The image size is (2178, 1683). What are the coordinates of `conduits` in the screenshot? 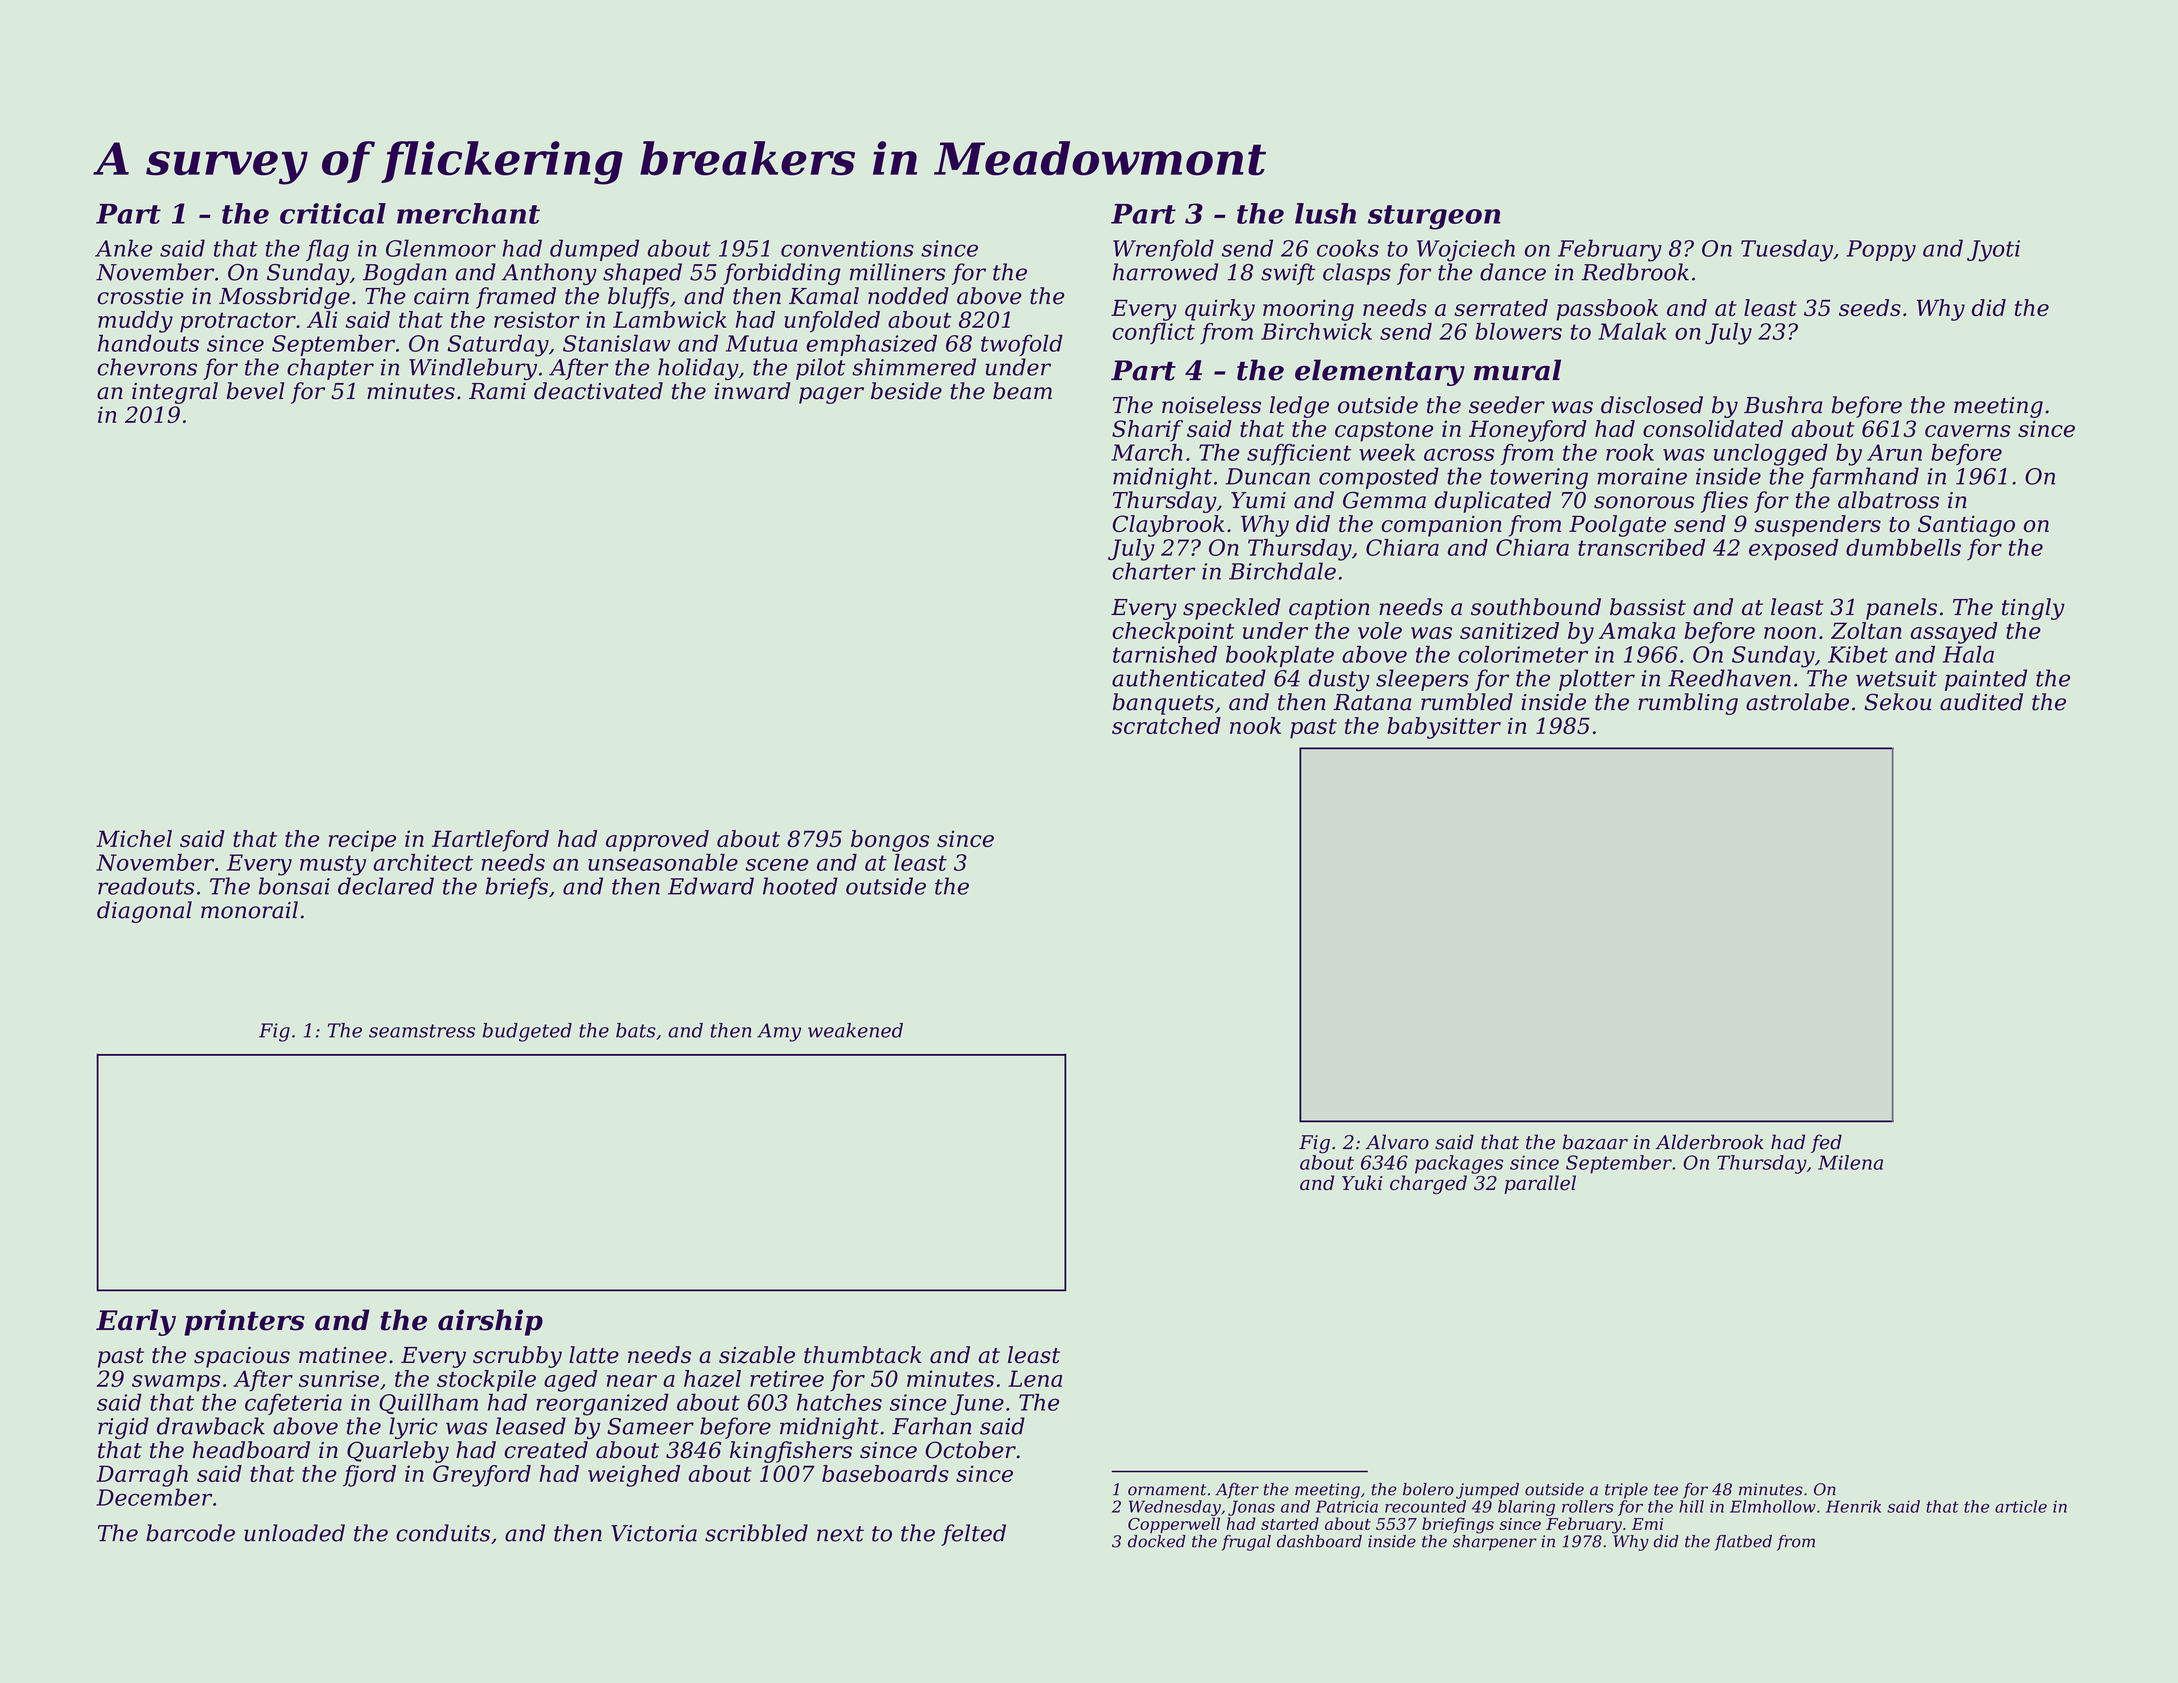 It's located at (443, 1533).
